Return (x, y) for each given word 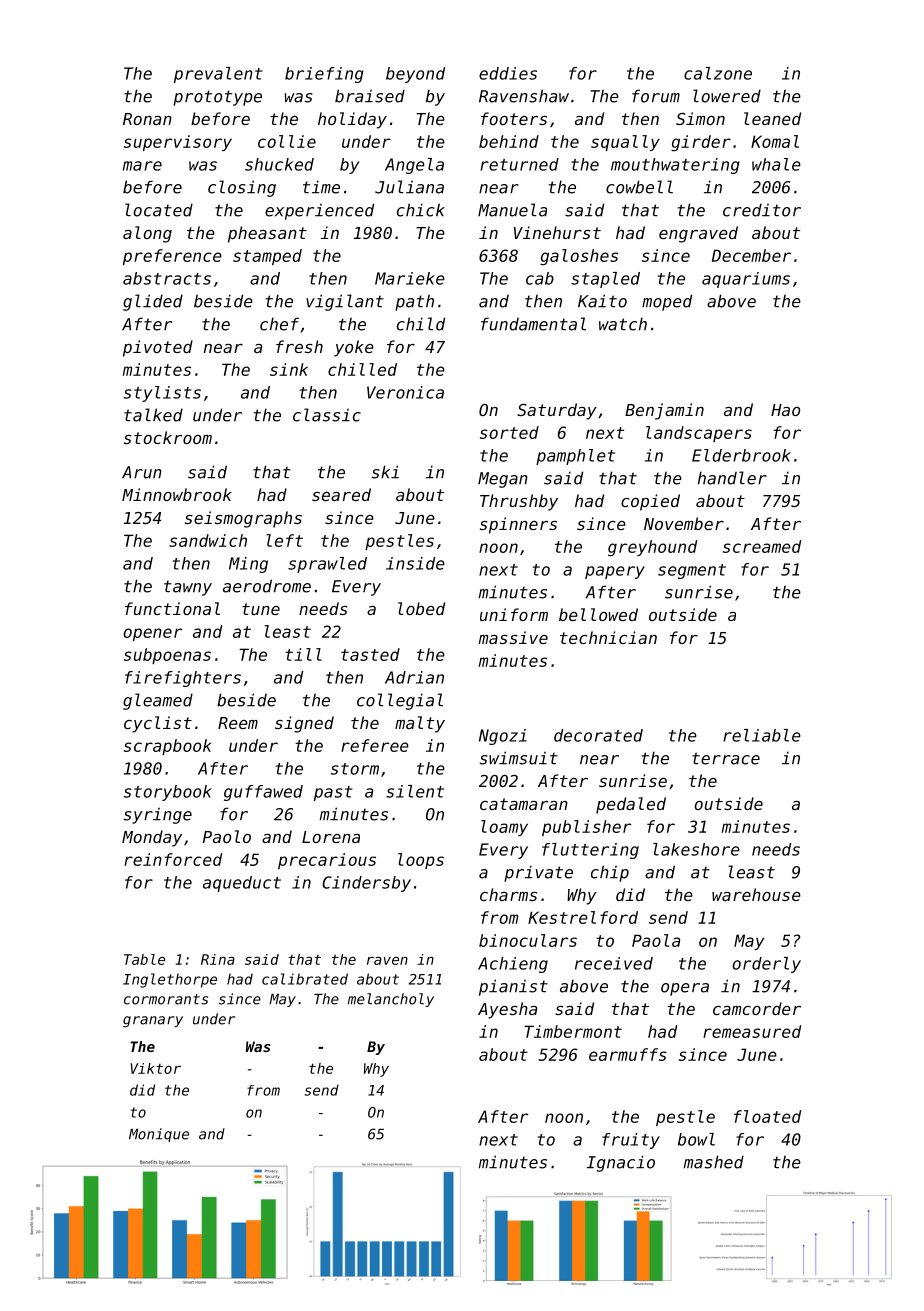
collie (287, 141)
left (284, 540)
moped (667, 302)
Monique (159, 1135)
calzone (718, 73)
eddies (508, 73)
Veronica (405, 392)
